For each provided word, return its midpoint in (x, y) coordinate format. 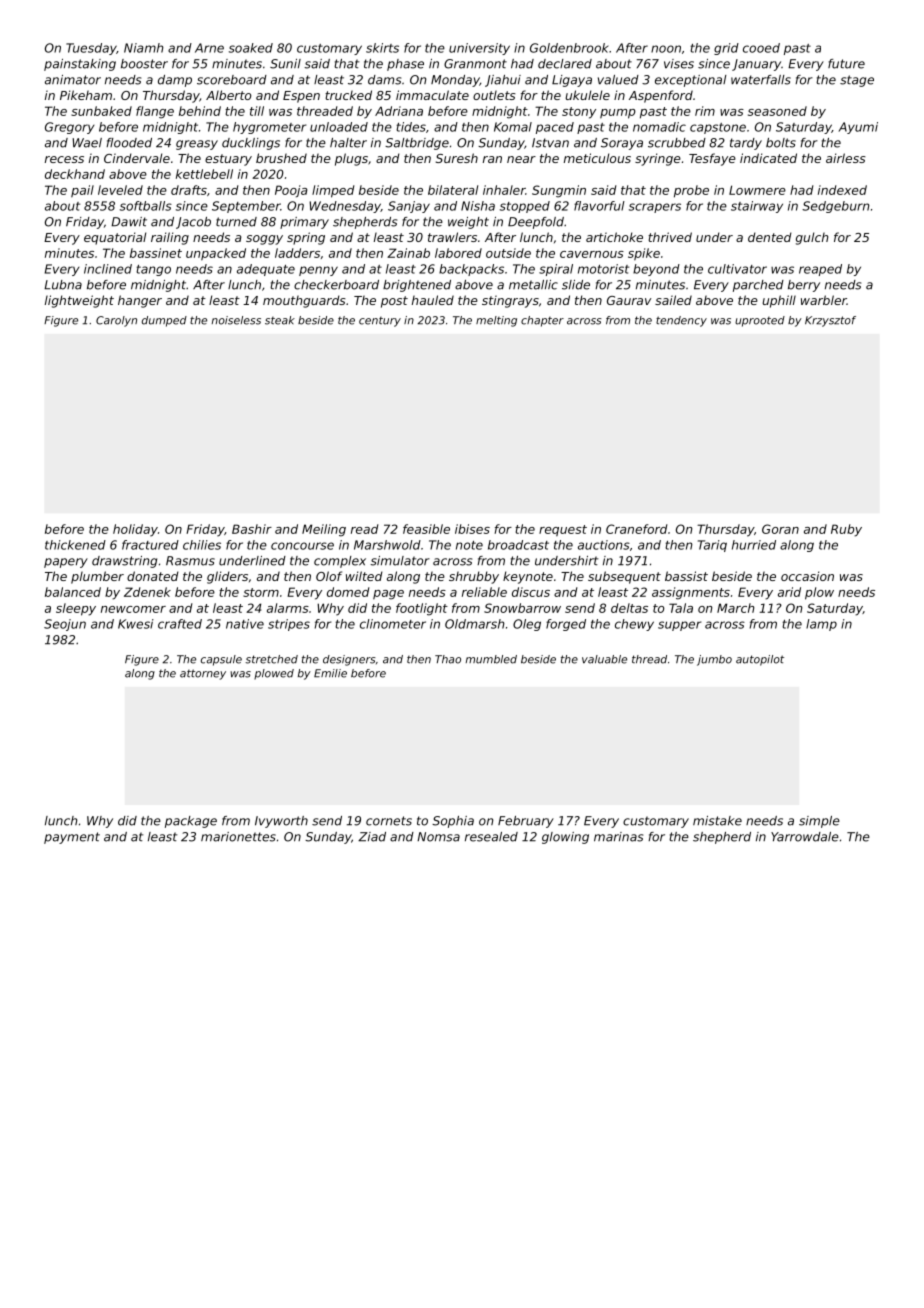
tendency (681, 321)
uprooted (760, 321)
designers (349, 660)
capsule (221, 660)
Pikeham (86, 95)
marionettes (238, 837)
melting (496, 321)
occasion (807, 576)
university (479, 49)
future (846, 64)
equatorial (115, 238)
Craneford (637, 529)
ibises (472, 529)
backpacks (471, 270)
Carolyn (116, 321)
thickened (75, 545)
